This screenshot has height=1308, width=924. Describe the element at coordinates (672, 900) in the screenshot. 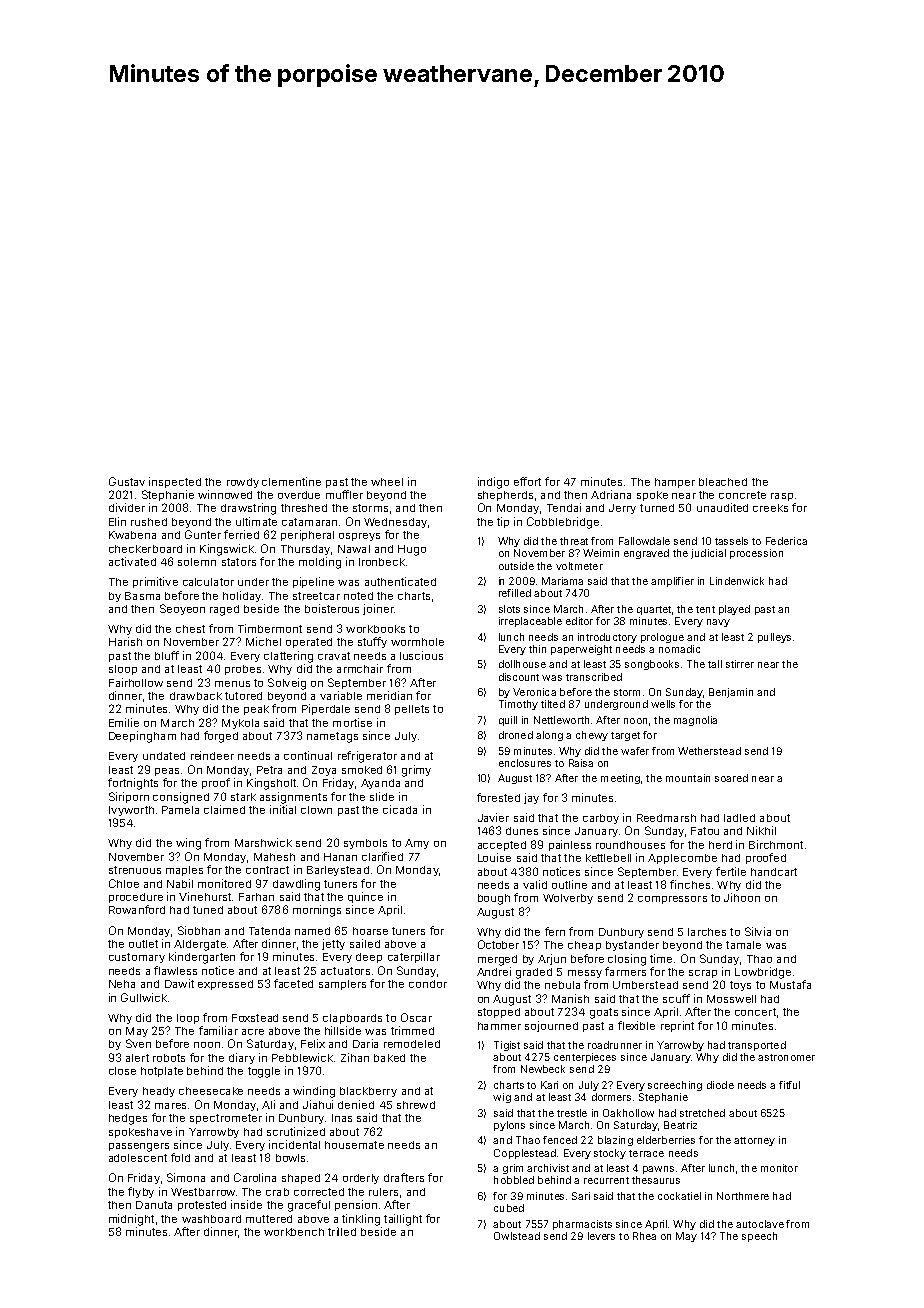

I see `compressors` at that location.
